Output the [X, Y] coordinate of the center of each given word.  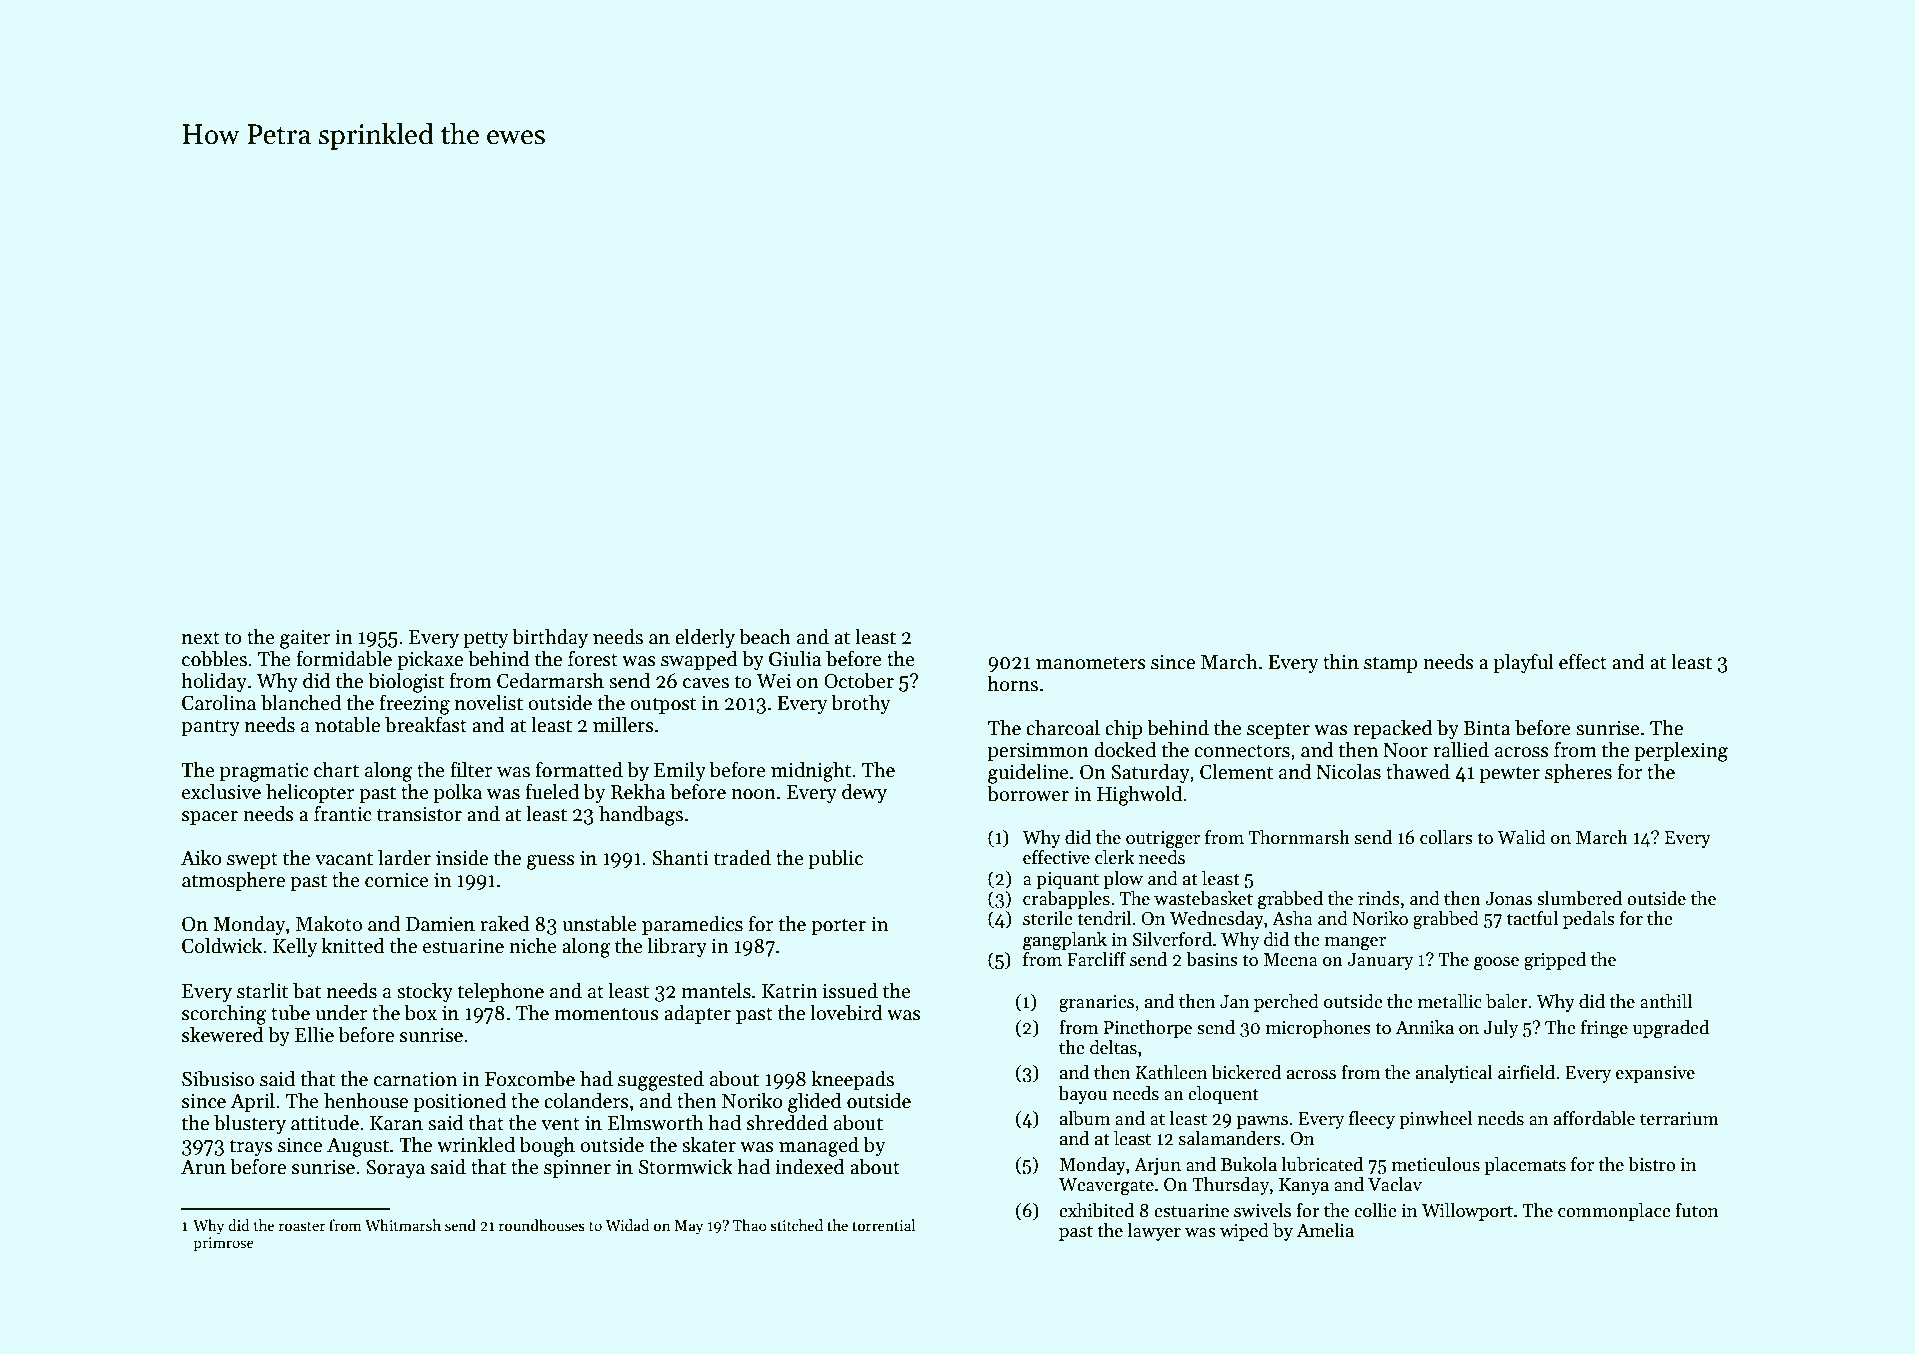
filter [471, 769]
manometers [1091, 663]
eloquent [1223, 1095]
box [421, 1012]
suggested [661, 1080]
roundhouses [542, 1225]
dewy [864, 793]
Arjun [1157, 1166]
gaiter [305, 639]
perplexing [1681, 751]
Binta [1486, 728]
